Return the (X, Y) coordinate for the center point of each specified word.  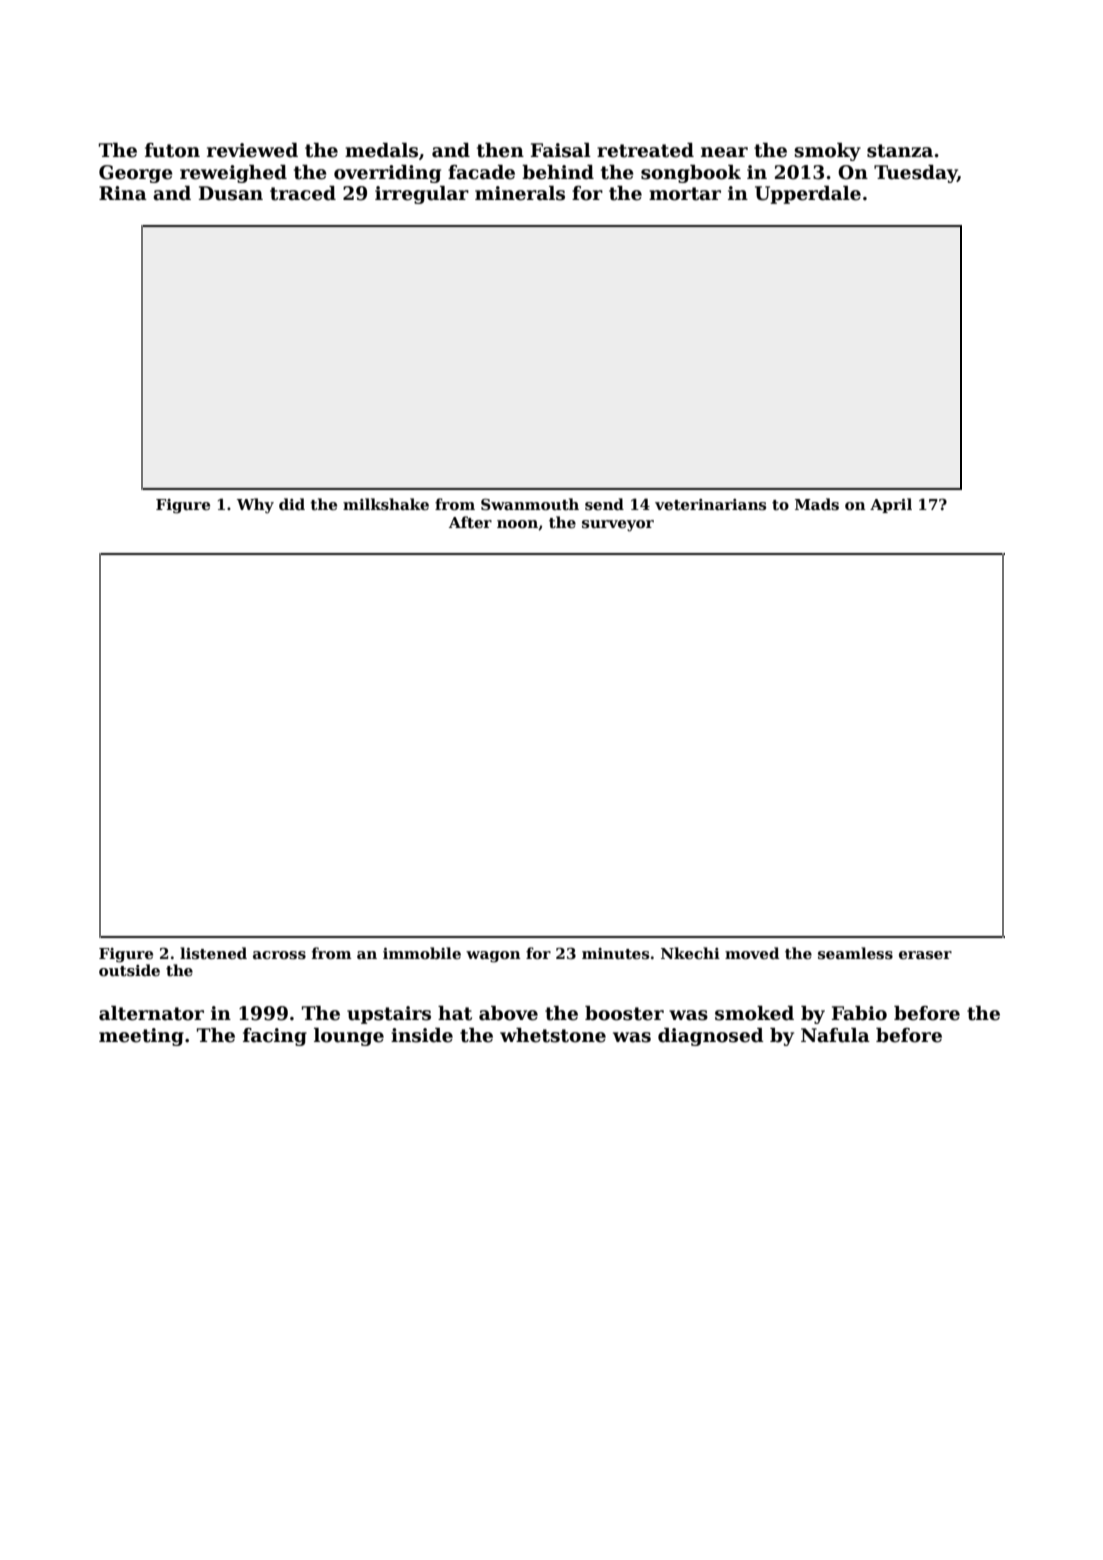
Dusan (231, 193)
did (292, 504)
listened (213, 953)
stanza (900, 151)
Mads (817, 504)
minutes (615, 953)
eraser (925, 955)
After (470, 522)
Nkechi (690, 953)
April (891, 505)
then (500, 150)
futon (172, 150)
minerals (520, 193)
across (279, 955)
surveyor (618, 526)
